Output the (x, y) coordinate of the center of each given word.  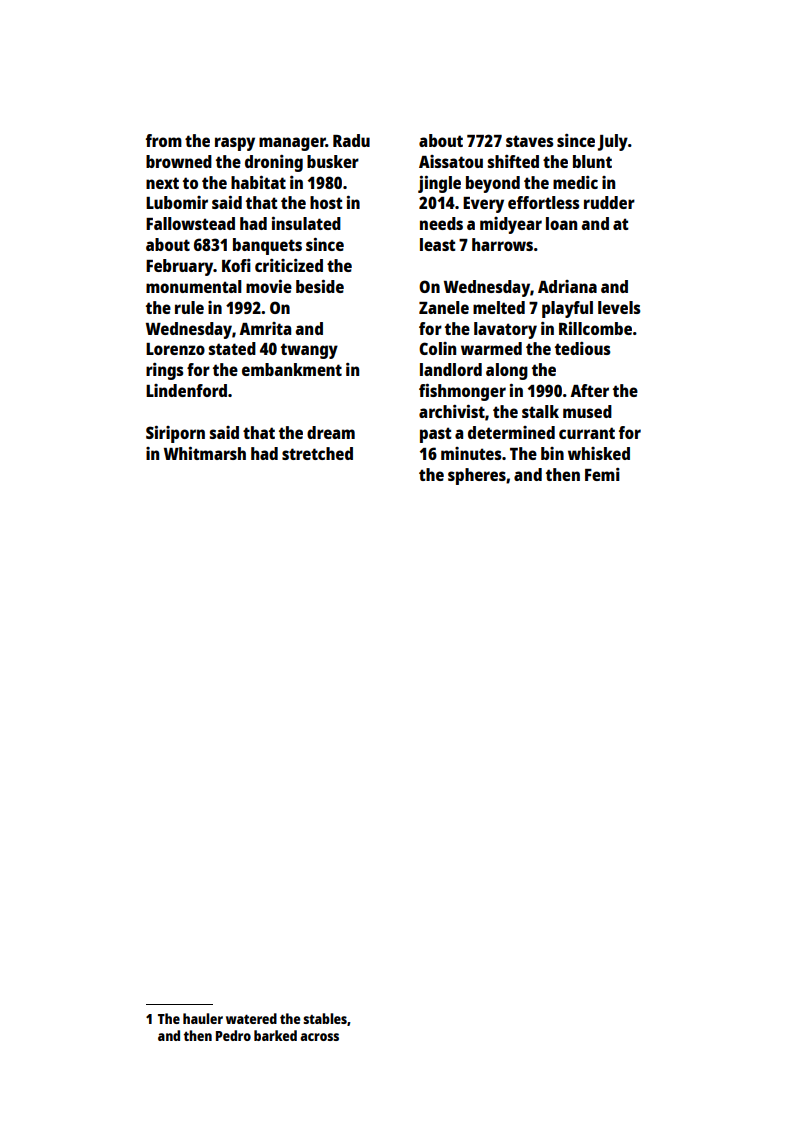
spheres (477, 476)
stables (325, 1018)
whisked (599, 453)
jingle (439, 184)
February (180, 267)
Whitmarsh (205, 453)
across (319, 1037)
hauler (203, 1018)
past (436, 435)
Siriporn (175, 434)
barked (275, 1035)
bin (552, 453)
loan (561, 223)
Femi (602, 474)
